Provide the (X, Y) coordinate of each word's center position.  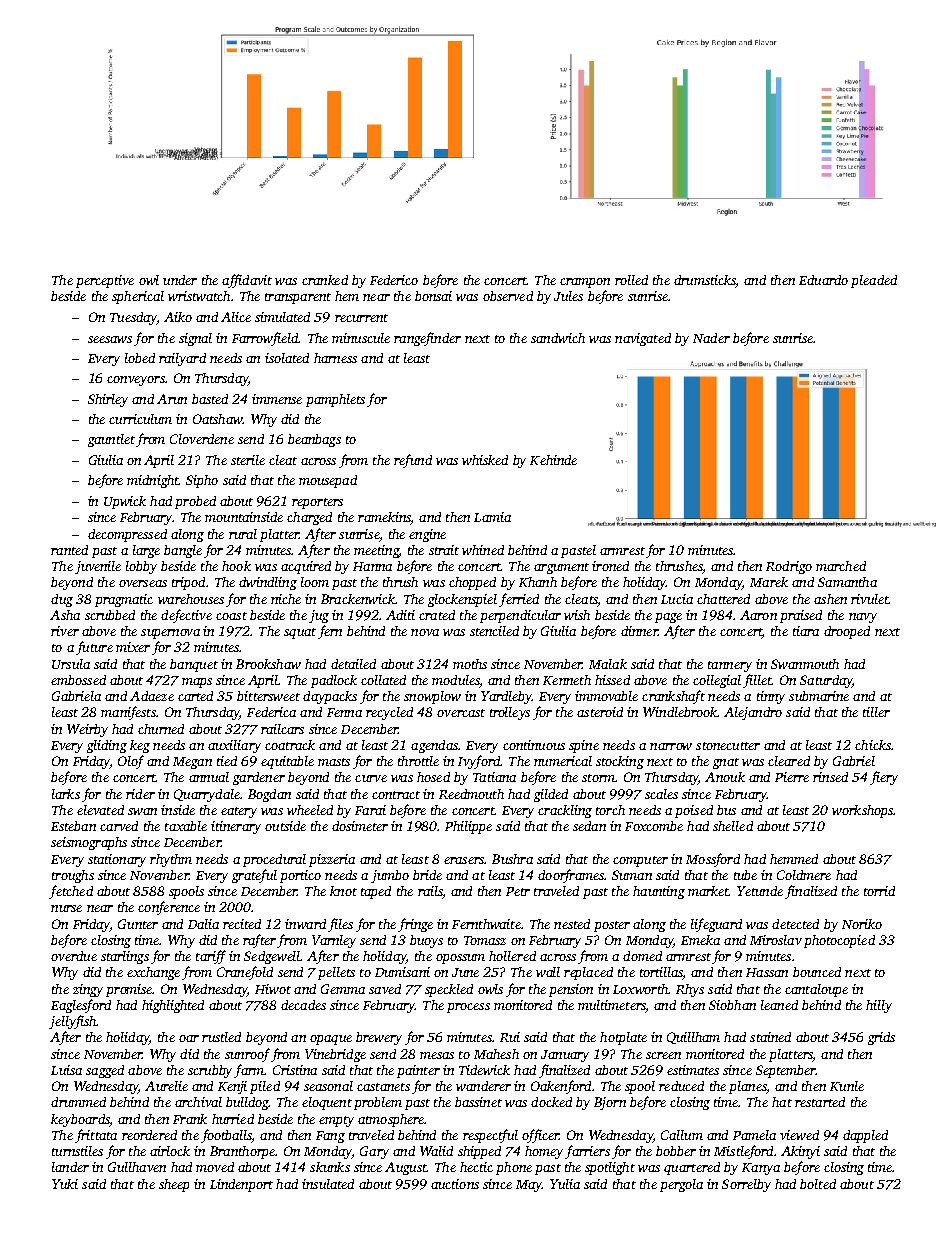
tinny (771, 697)
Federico (394, 280)
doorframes (571, 876)
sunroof (247, 1055)
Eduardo (823, 280)
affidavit (247, 281)
